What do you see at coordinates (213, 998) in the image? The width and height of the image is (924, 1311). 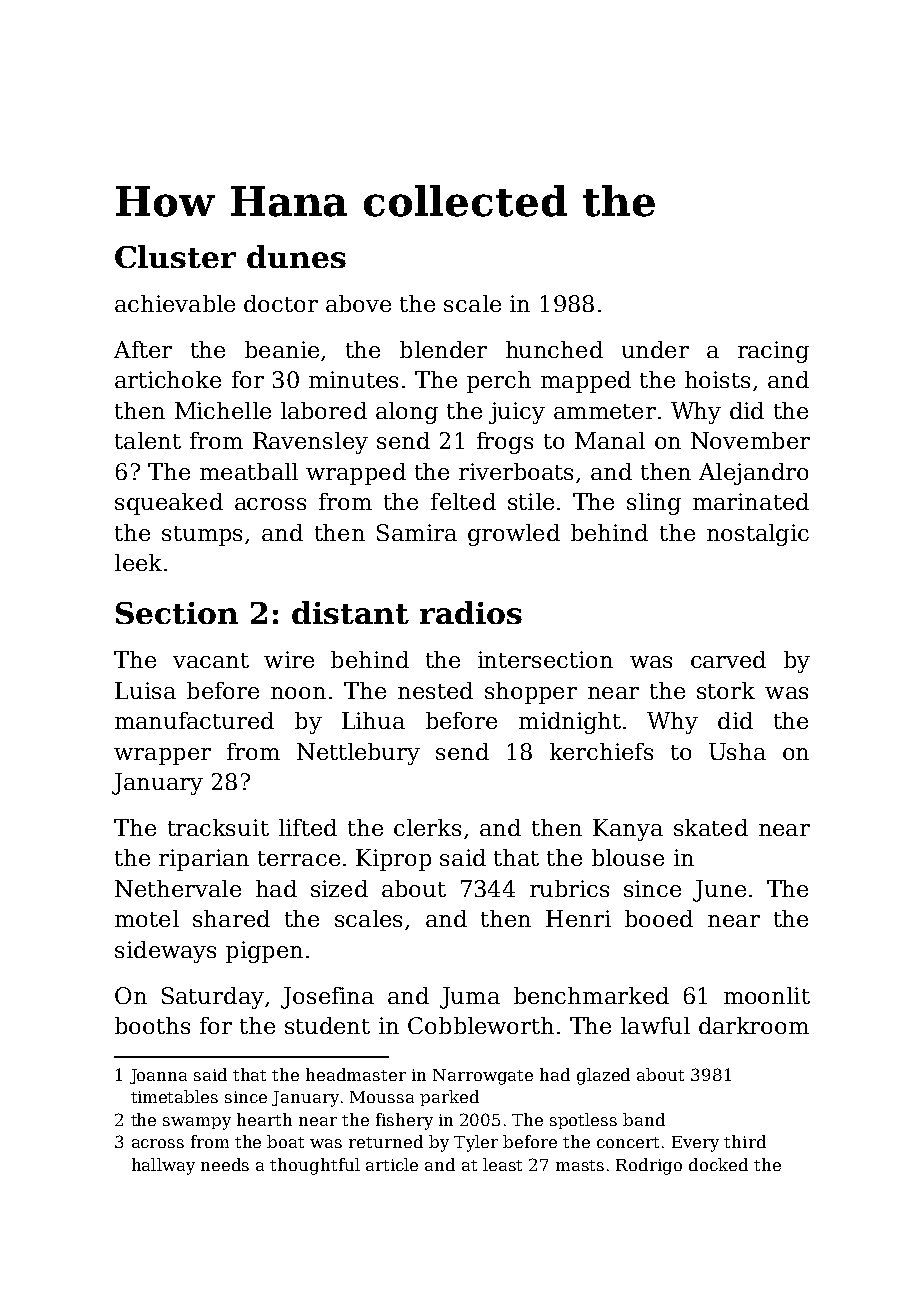 I see `Saturday` at bounding box center [213, 998].
